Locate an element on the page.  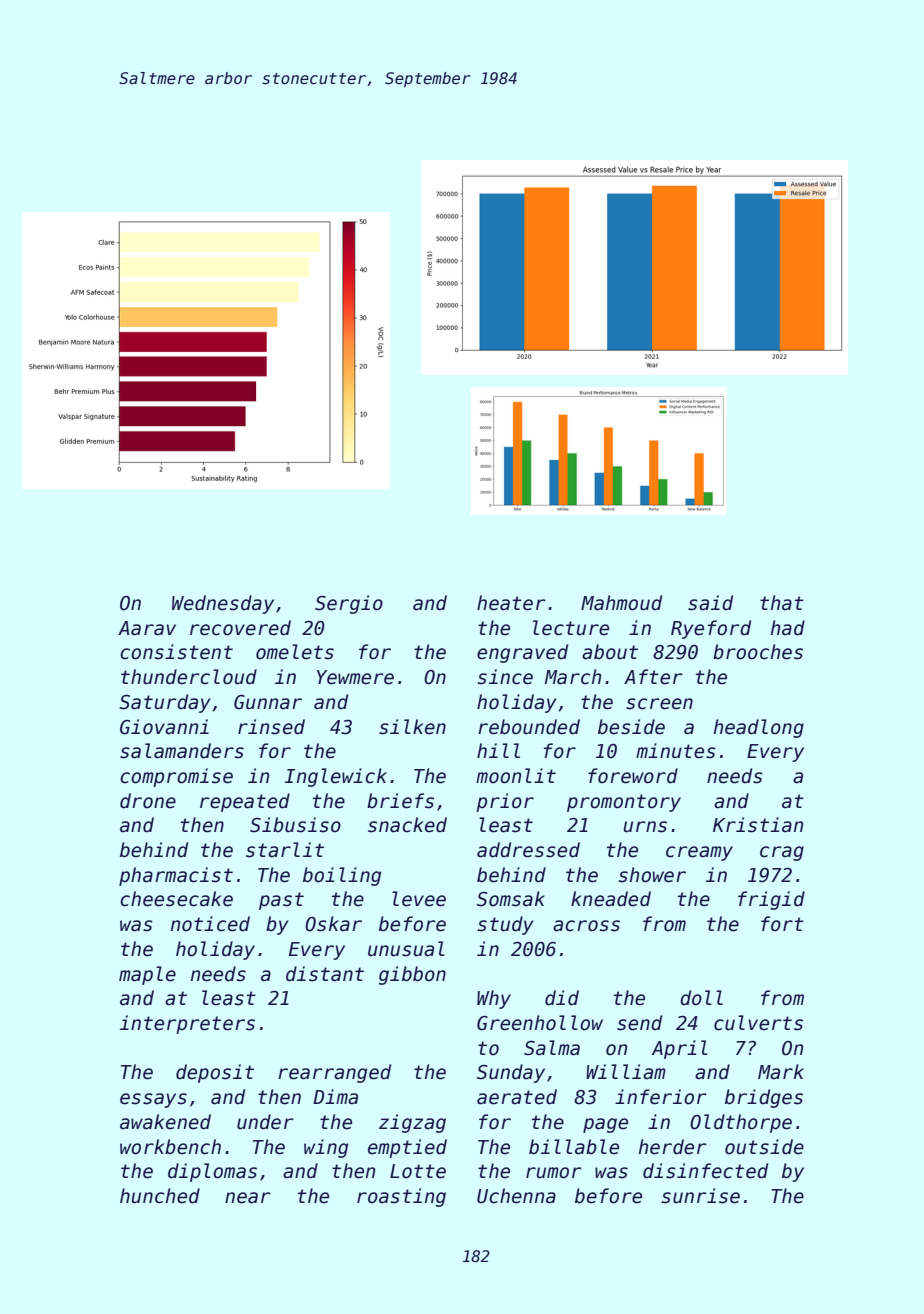
moonlit is located at coordinates (516, 776).
